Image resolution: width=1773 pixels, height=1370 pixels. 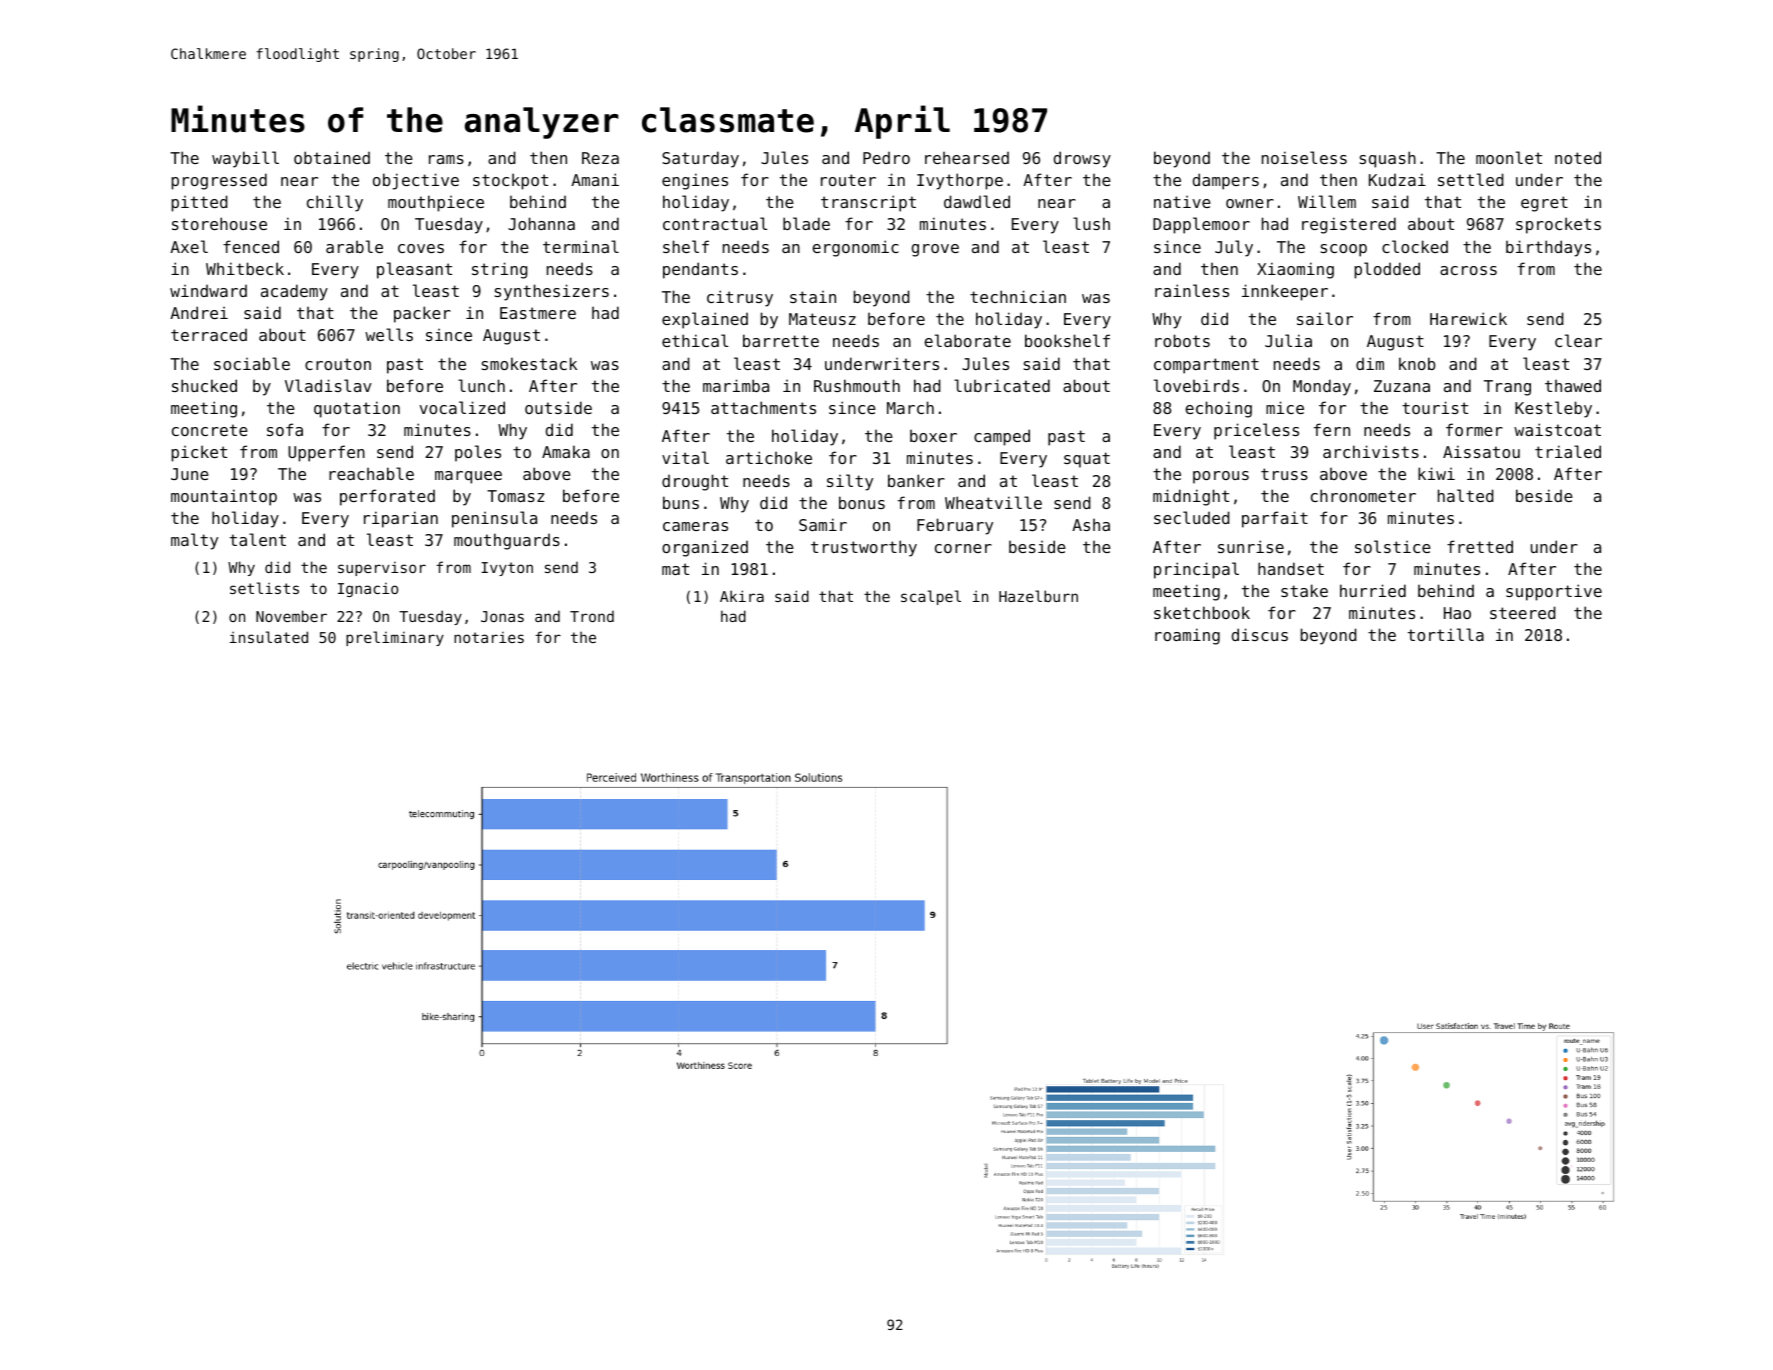 What do you see at coordinates (600, 158) in the document?
I see `Reza` at bounding box center [600, 158].
